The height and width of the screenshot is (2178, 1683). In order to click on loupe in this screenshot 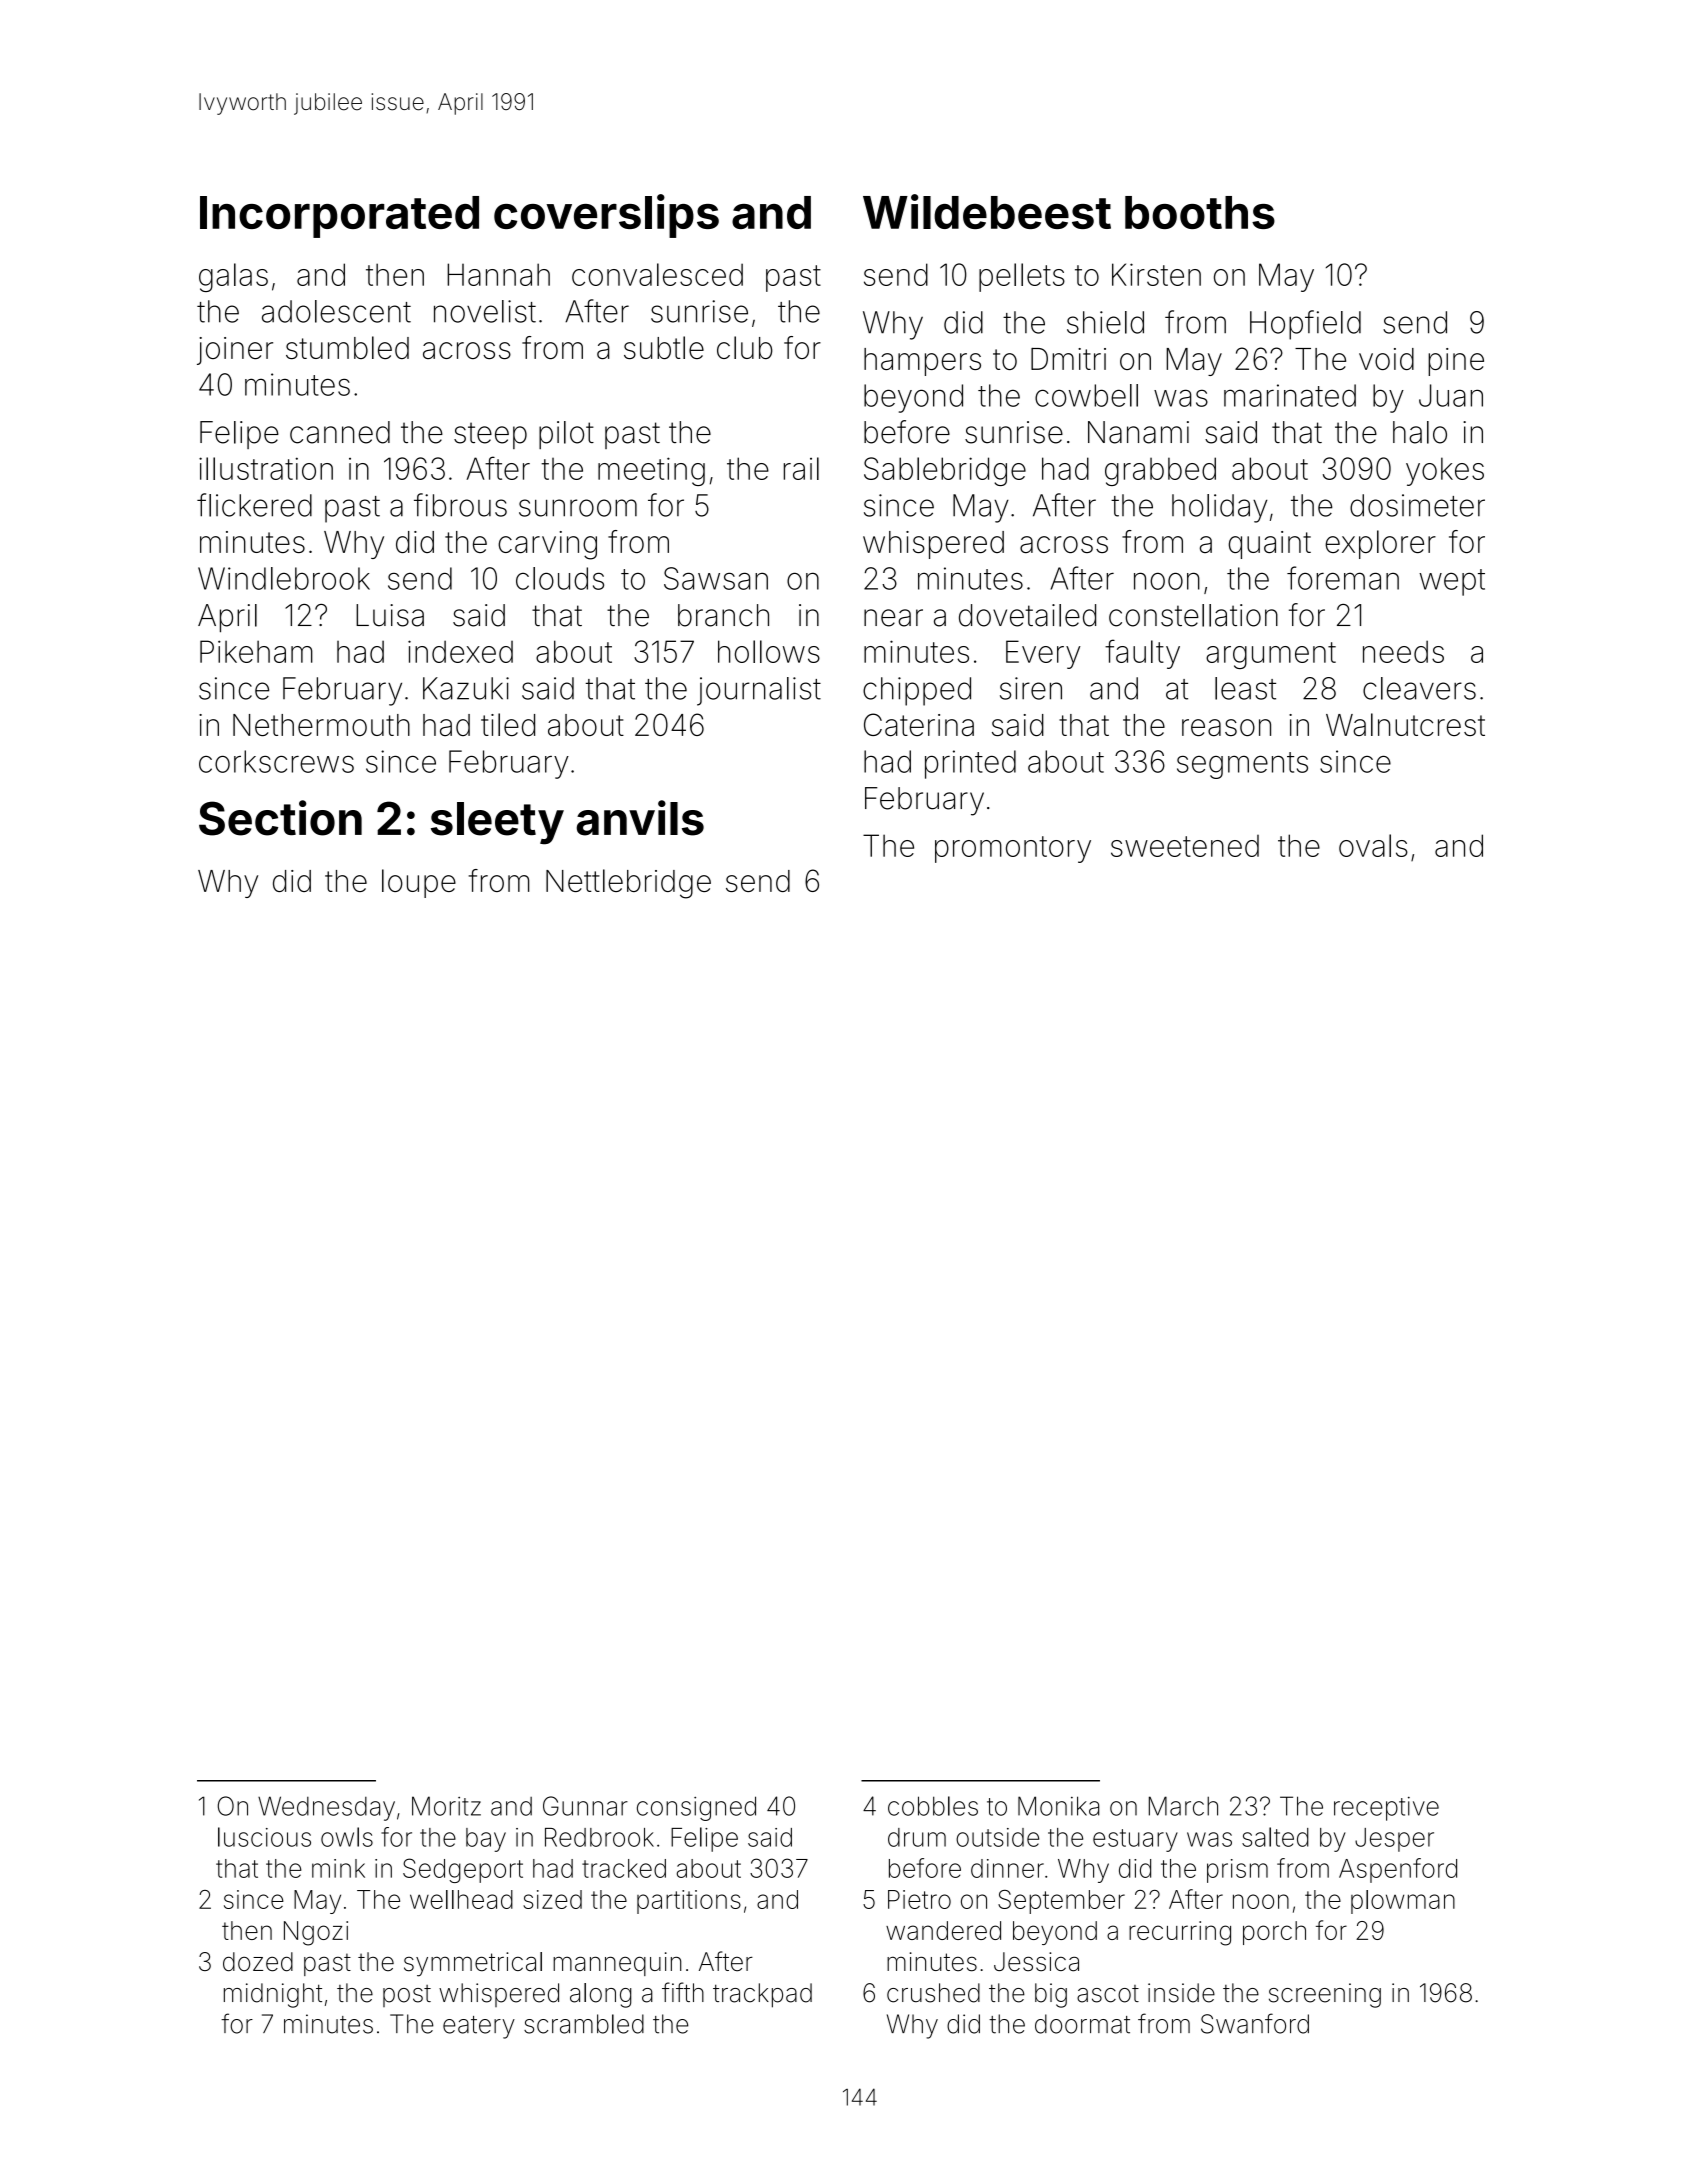, I will do `click(419, 883)`.
